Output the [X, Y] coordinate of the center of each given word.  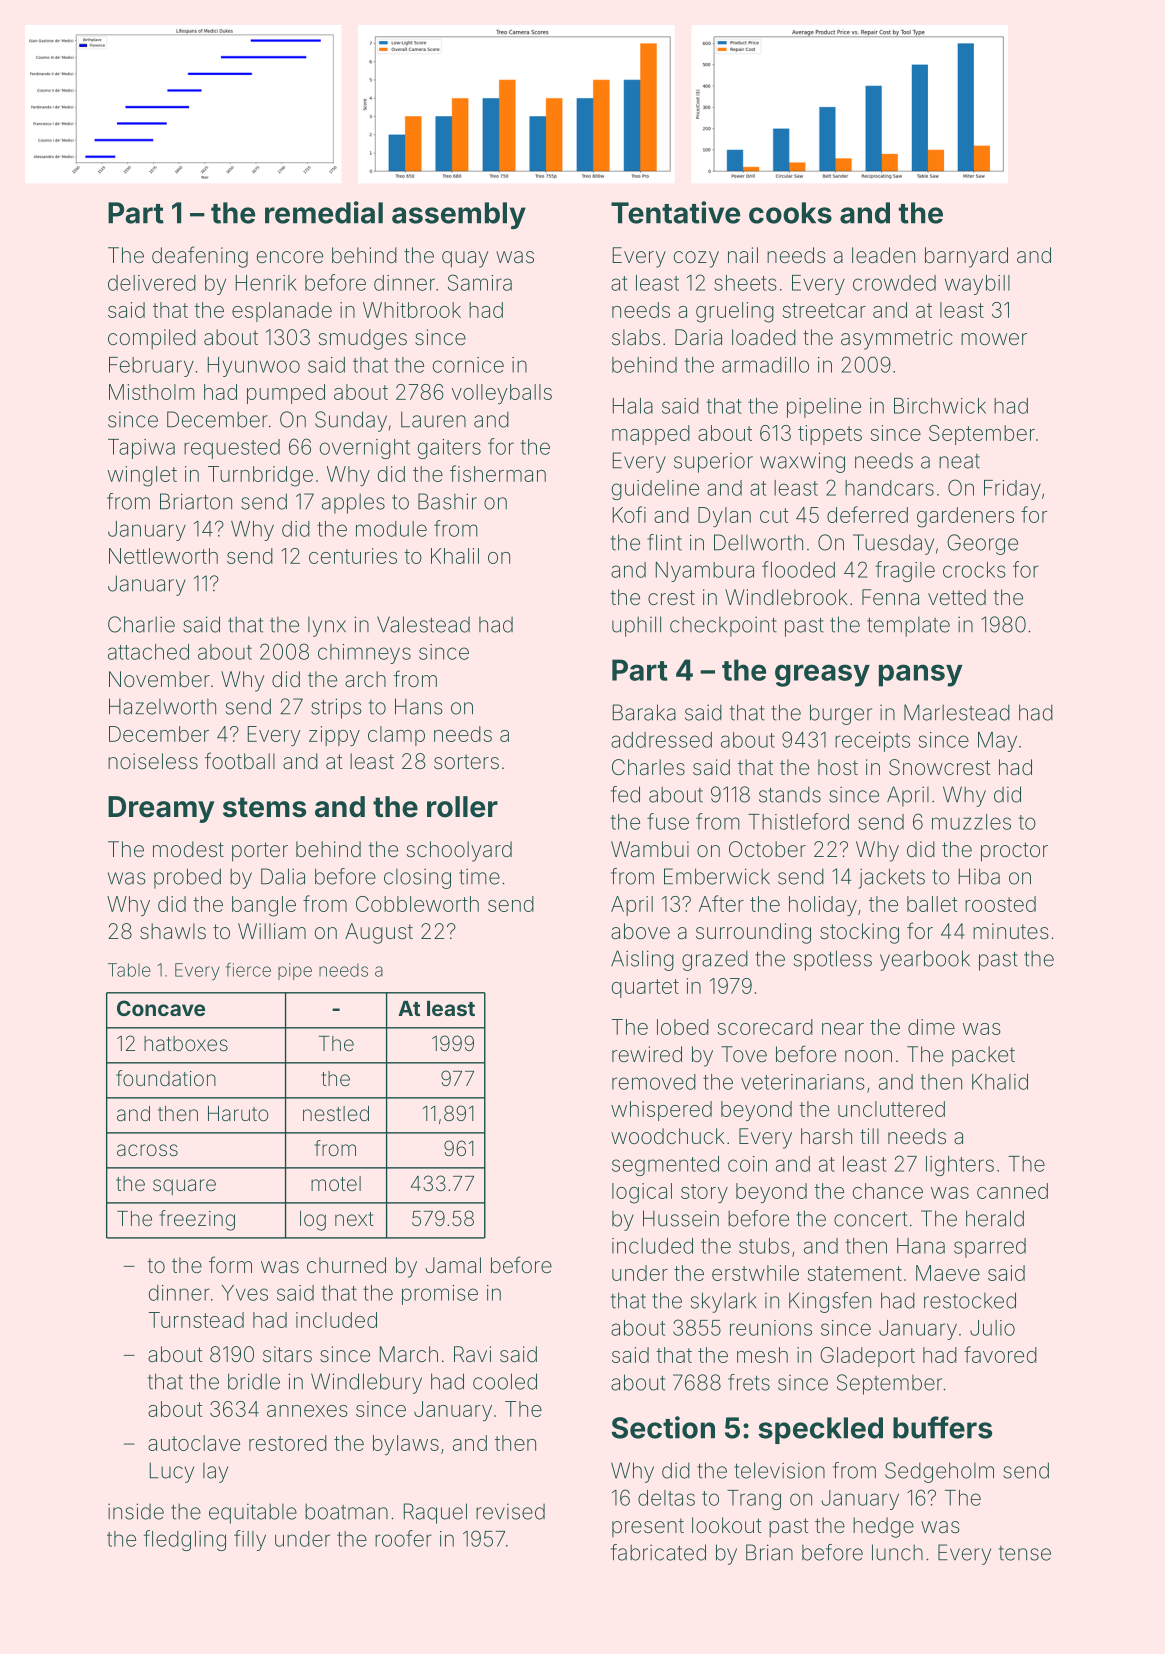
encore [290, 257]
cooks [790, 213]
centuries [353, 556]
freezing [197, 1220]
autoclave [194, 1443]
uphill [636, 626]
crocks [974, 570]
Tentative [675, 212]
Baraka [644, 712]
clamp [396, 736]
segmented [665, 1166]
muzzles [971, 822]
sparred [990, 1248]
